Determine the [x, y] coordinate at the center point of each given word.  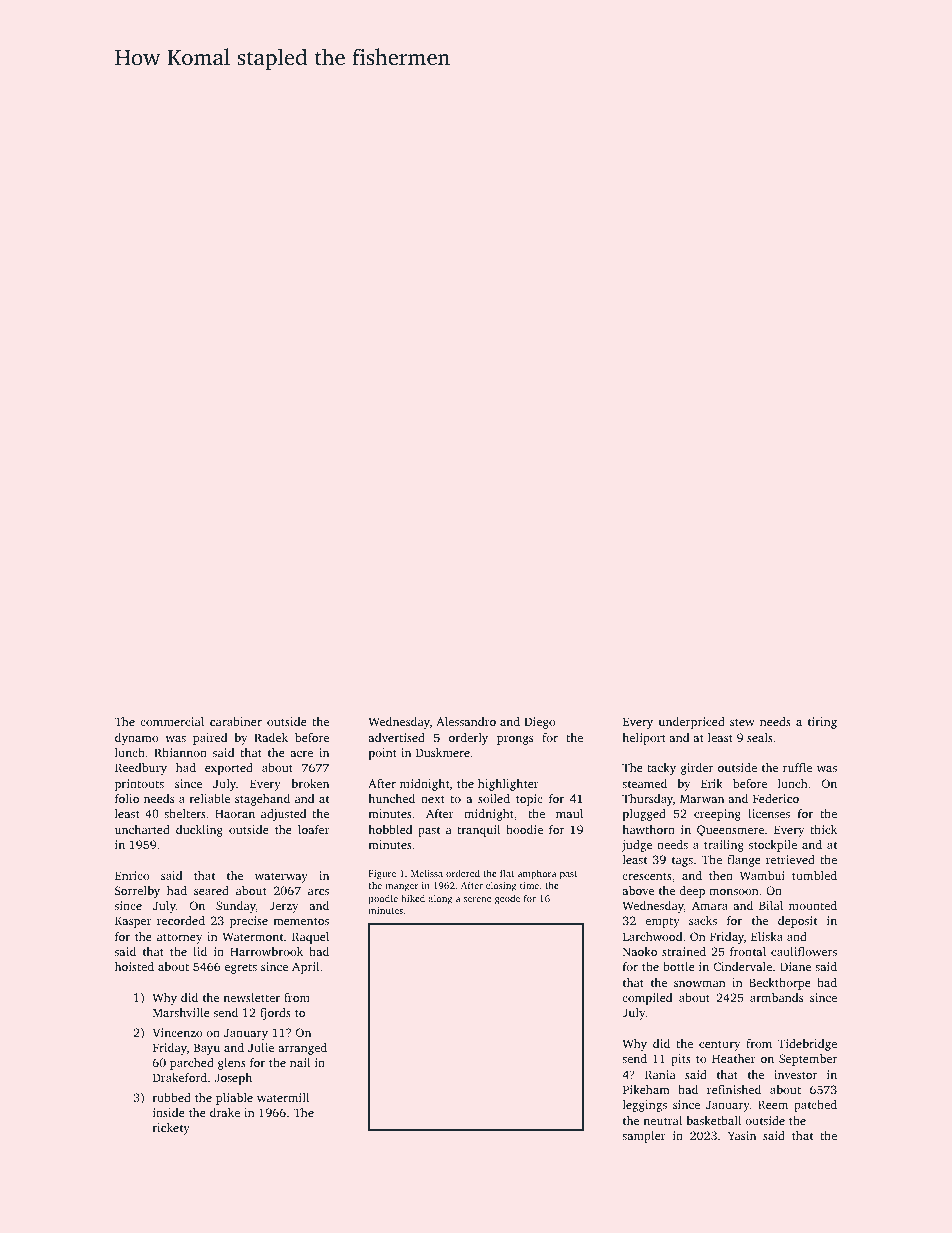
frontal [748, 951]
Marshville [181, 1012]
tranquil [478, 831]
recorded [181, 920]
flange [744, 861]
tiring [822, 723]
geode [507, 899]
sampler [644, 1137]
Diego [540, 723]
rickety [171, 1129]
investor [796, 1074]
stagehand [262, 800]
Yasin [742, 1135]
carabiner [236, 721]
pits [681, 1060]
